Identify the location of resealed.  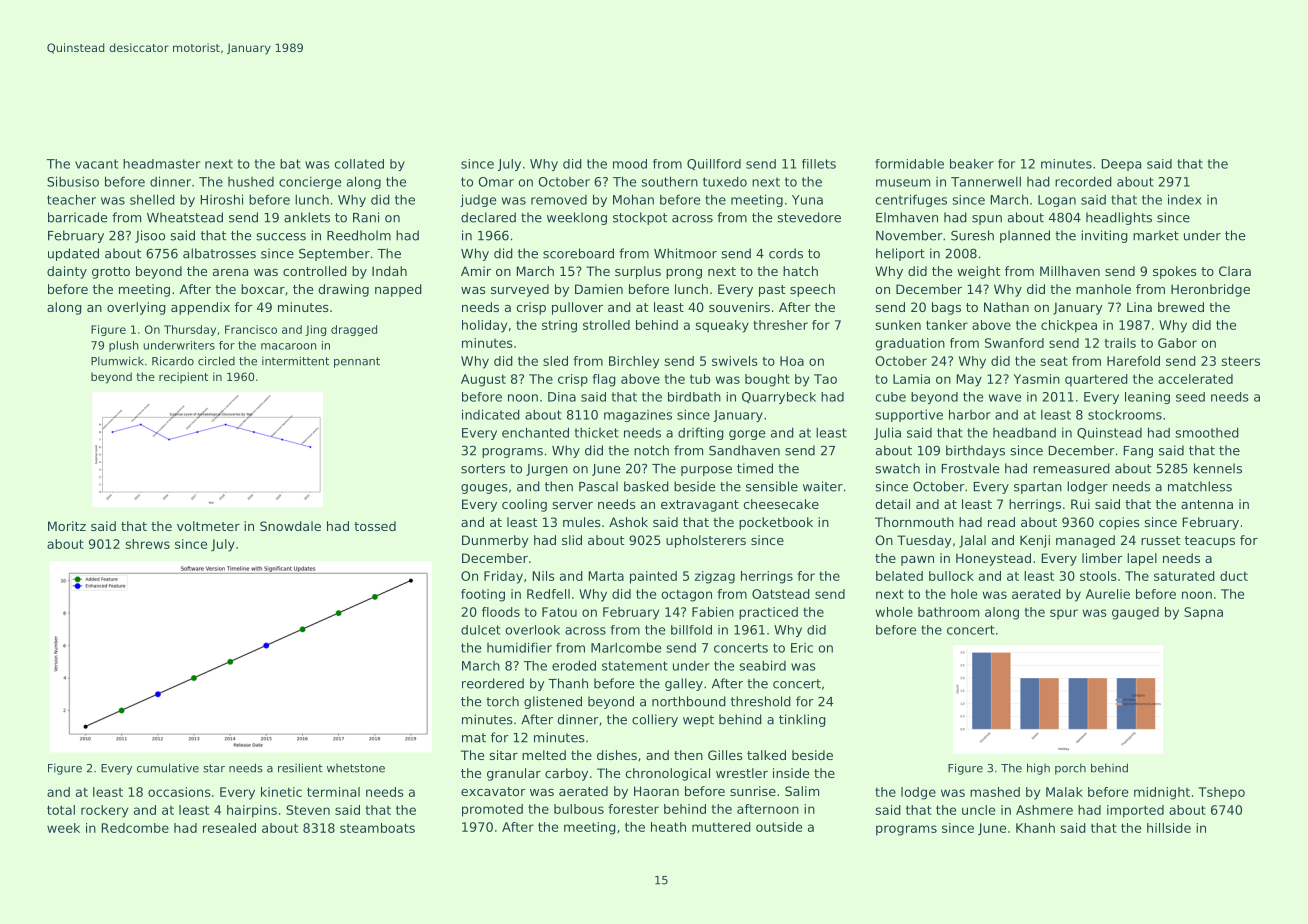
(229, 828).
